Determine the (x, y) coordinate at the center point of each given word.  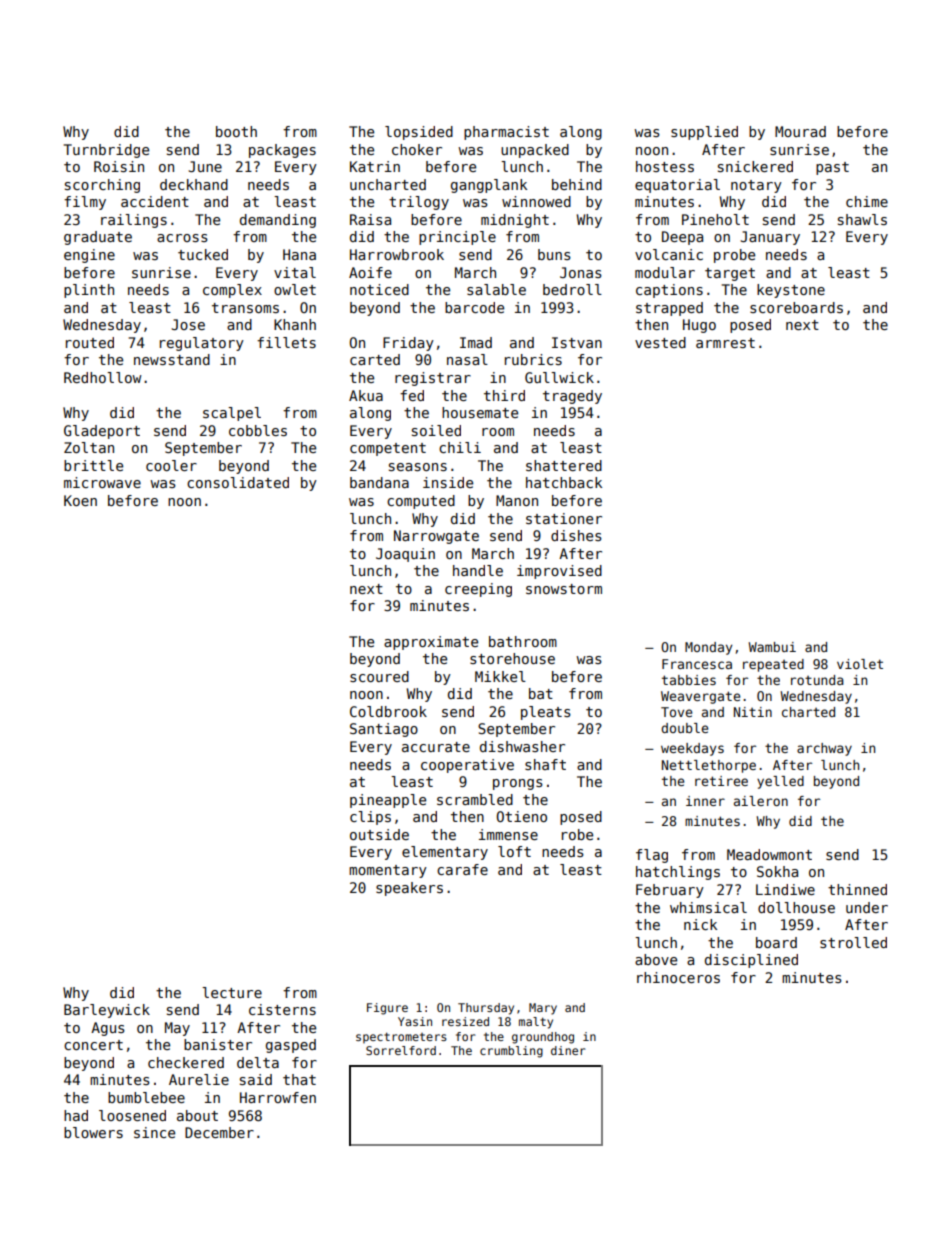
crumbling (511, 1052)
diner (568, 1050)
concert (93, 1045)
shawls (862, 219)
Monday (708, 648)
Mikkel (500, 676)
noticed (379, 289)
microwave (102, 482)
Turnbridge (106, 151)
